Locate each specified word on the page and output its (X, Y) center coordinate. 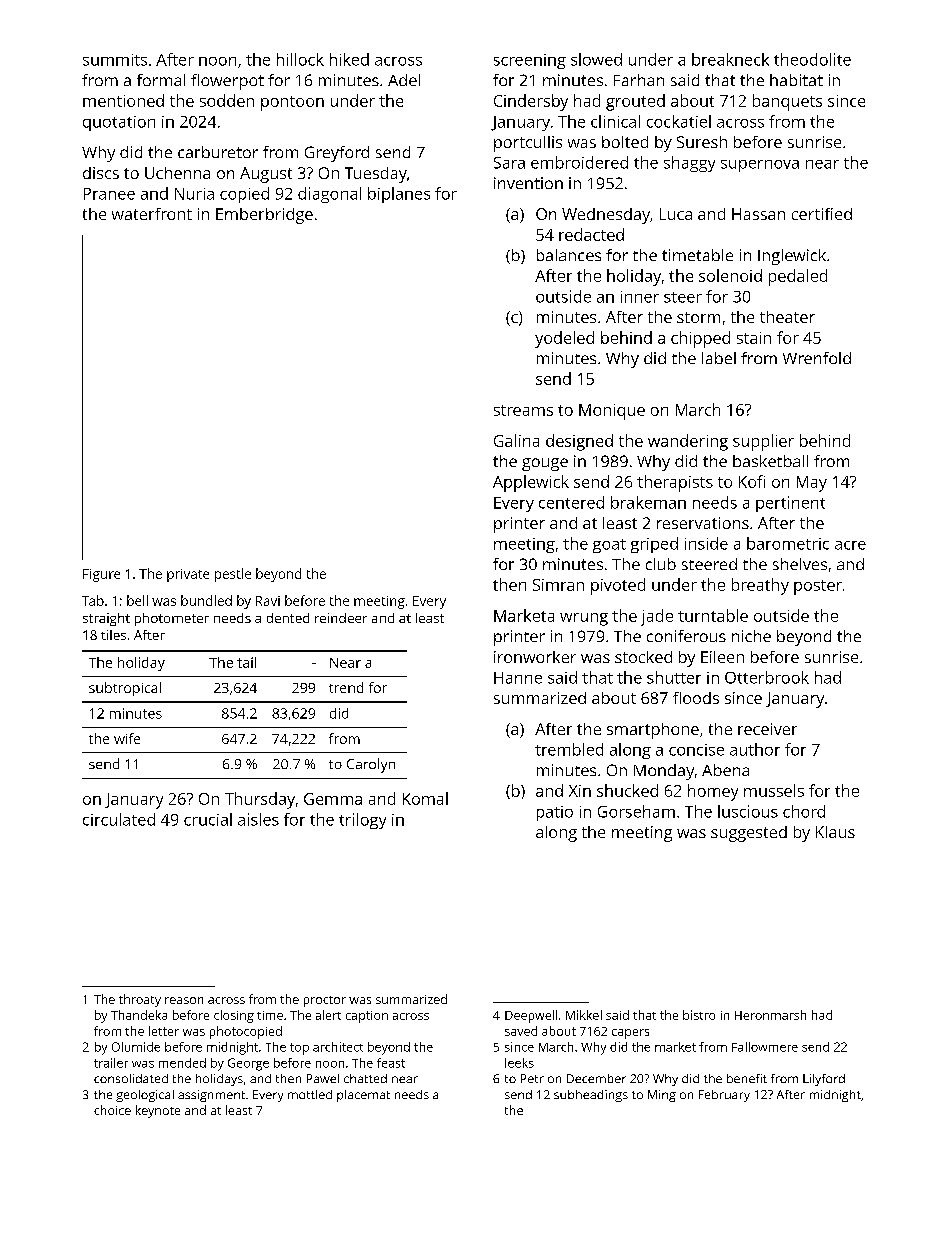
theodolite (812, 59)
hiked (349, 59)
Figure (101, 575)
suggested (749, 834)
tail (246, 662)
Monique (612, 412)
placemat (363, 1096)
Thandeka (139, 1015)
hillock (300, 59)
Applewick (531, 483)
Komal (425, 798)
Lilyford (824, 1080)
